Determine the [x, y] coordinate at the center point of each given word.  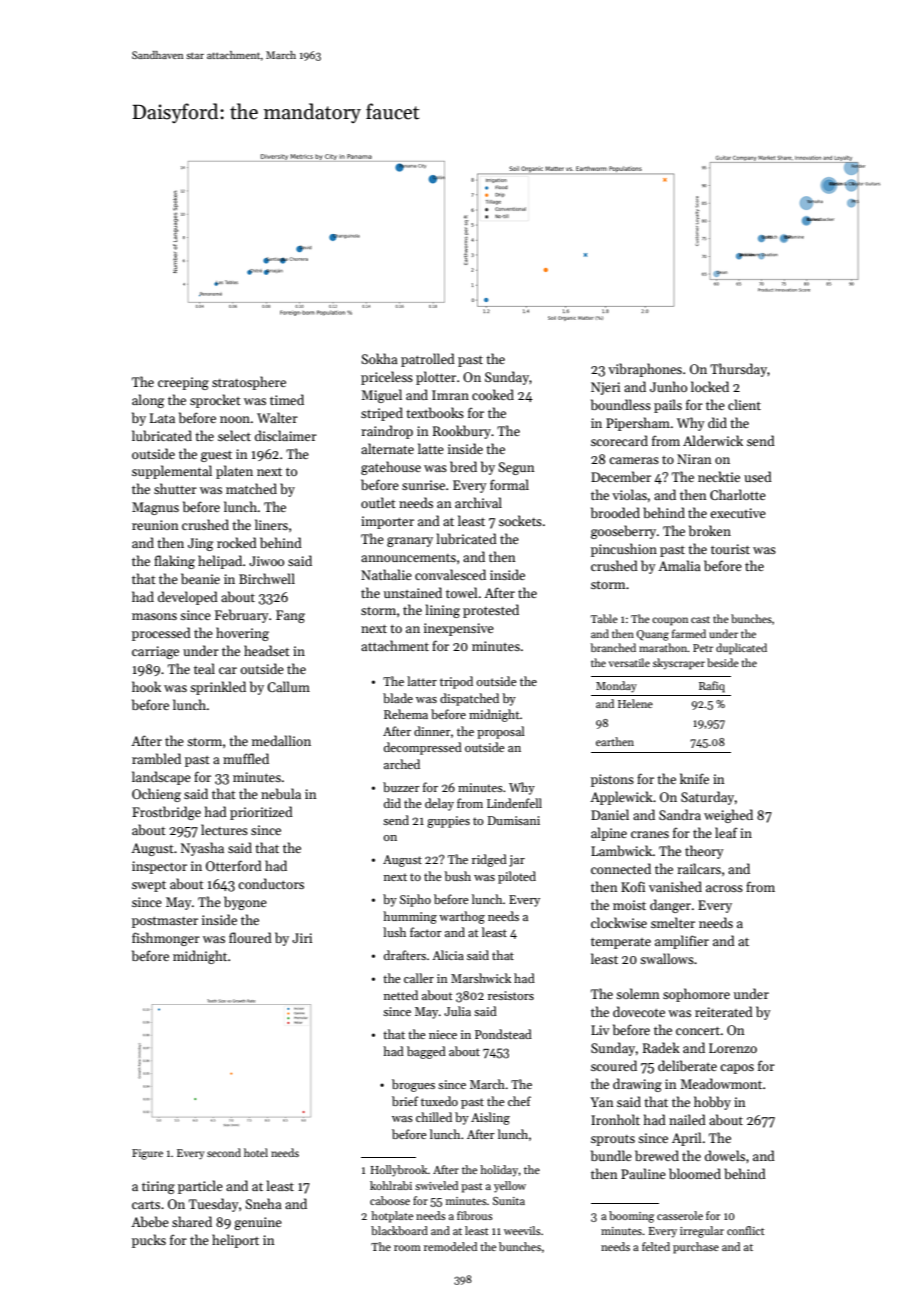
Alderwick [713, 440]
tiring [158, 1187]
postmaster [165, 922]
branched [613, 647]
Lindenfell [514, 803]
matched [251, 488]
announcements [408, 558]
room [407, 1248]
